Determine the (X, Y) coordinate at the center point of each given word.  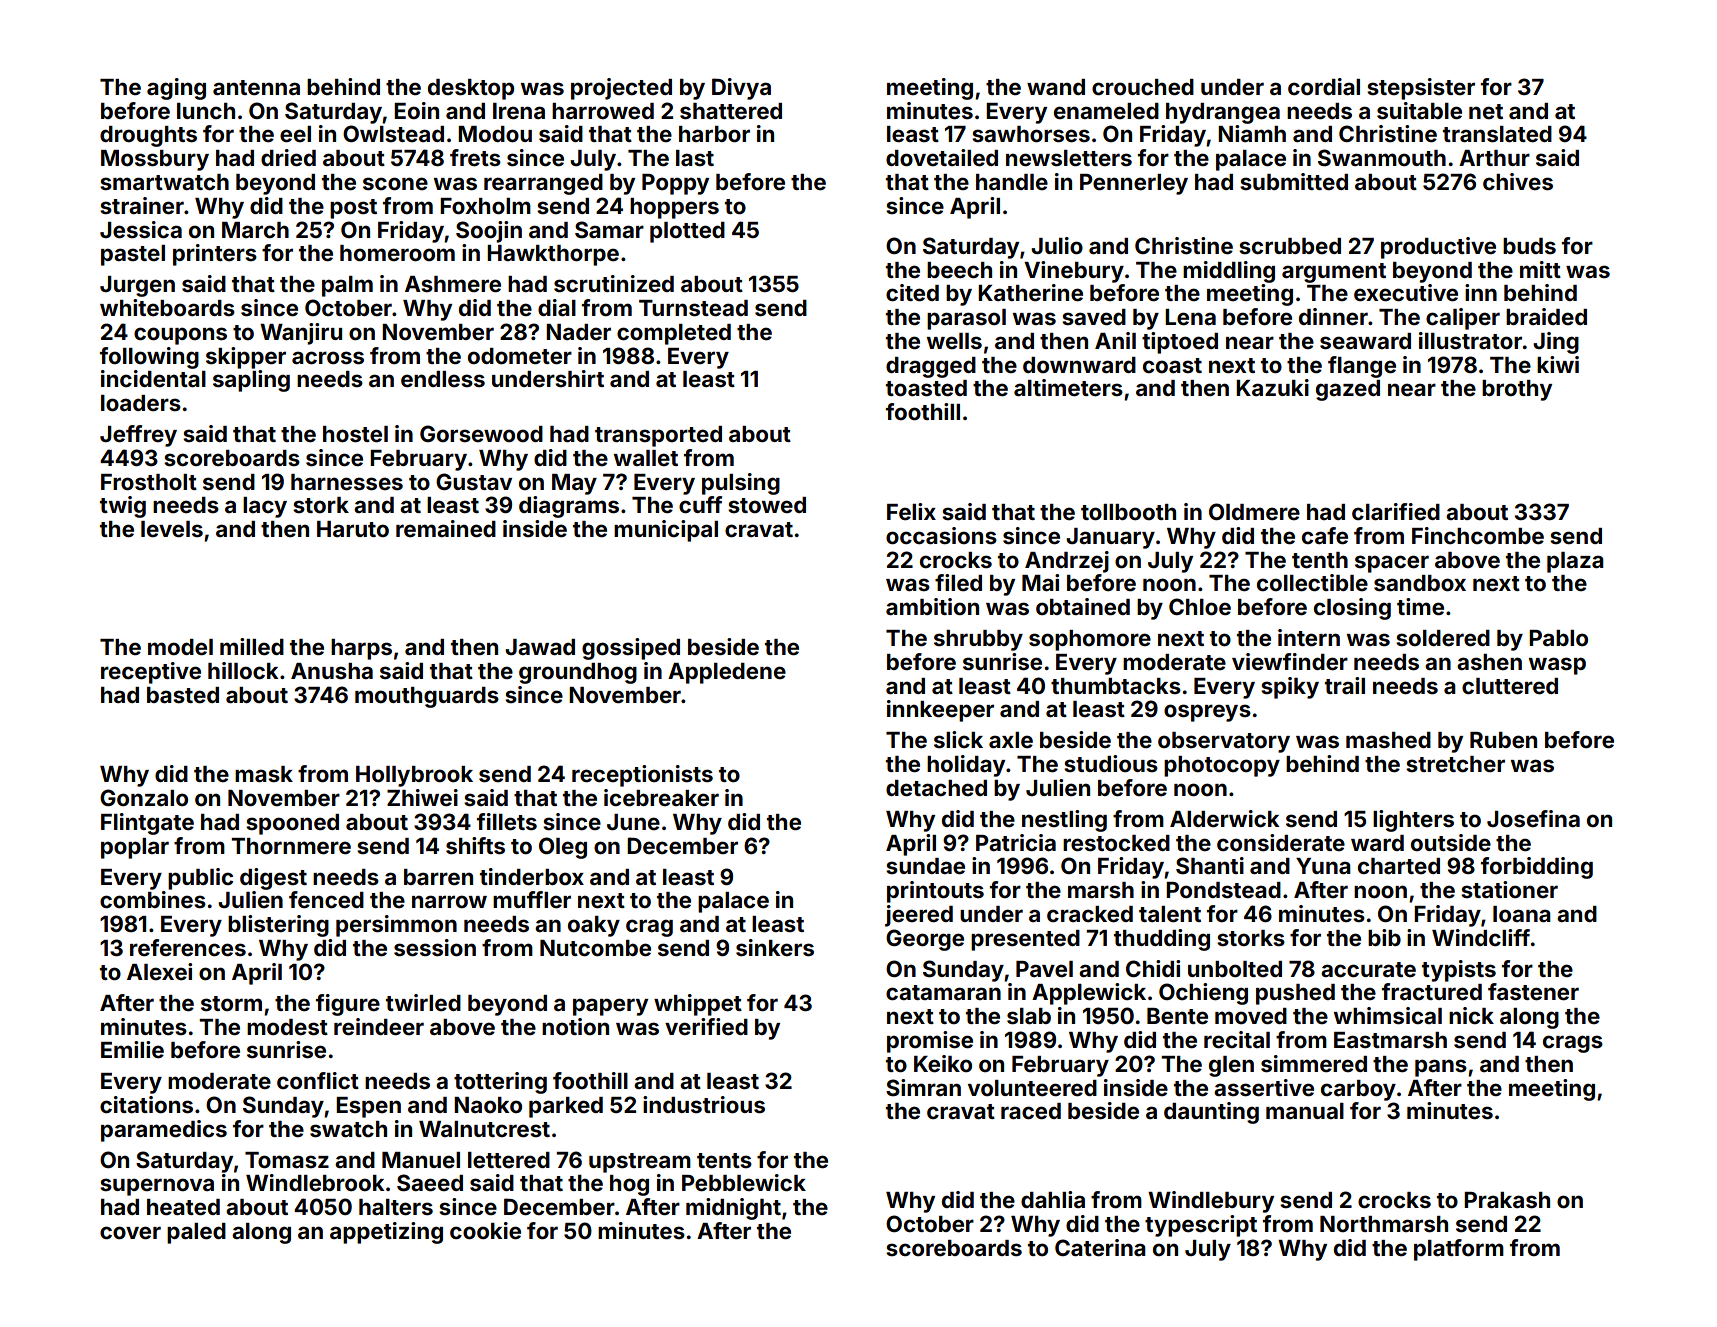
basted (183, 695)
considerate (1281, 842)
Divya (741, 89)
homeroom (397, 253)
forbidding (1537, 868)
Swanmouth (1382, 158)
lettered (509, 1160)
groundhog (578, 673)
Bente (1177, 1016)
